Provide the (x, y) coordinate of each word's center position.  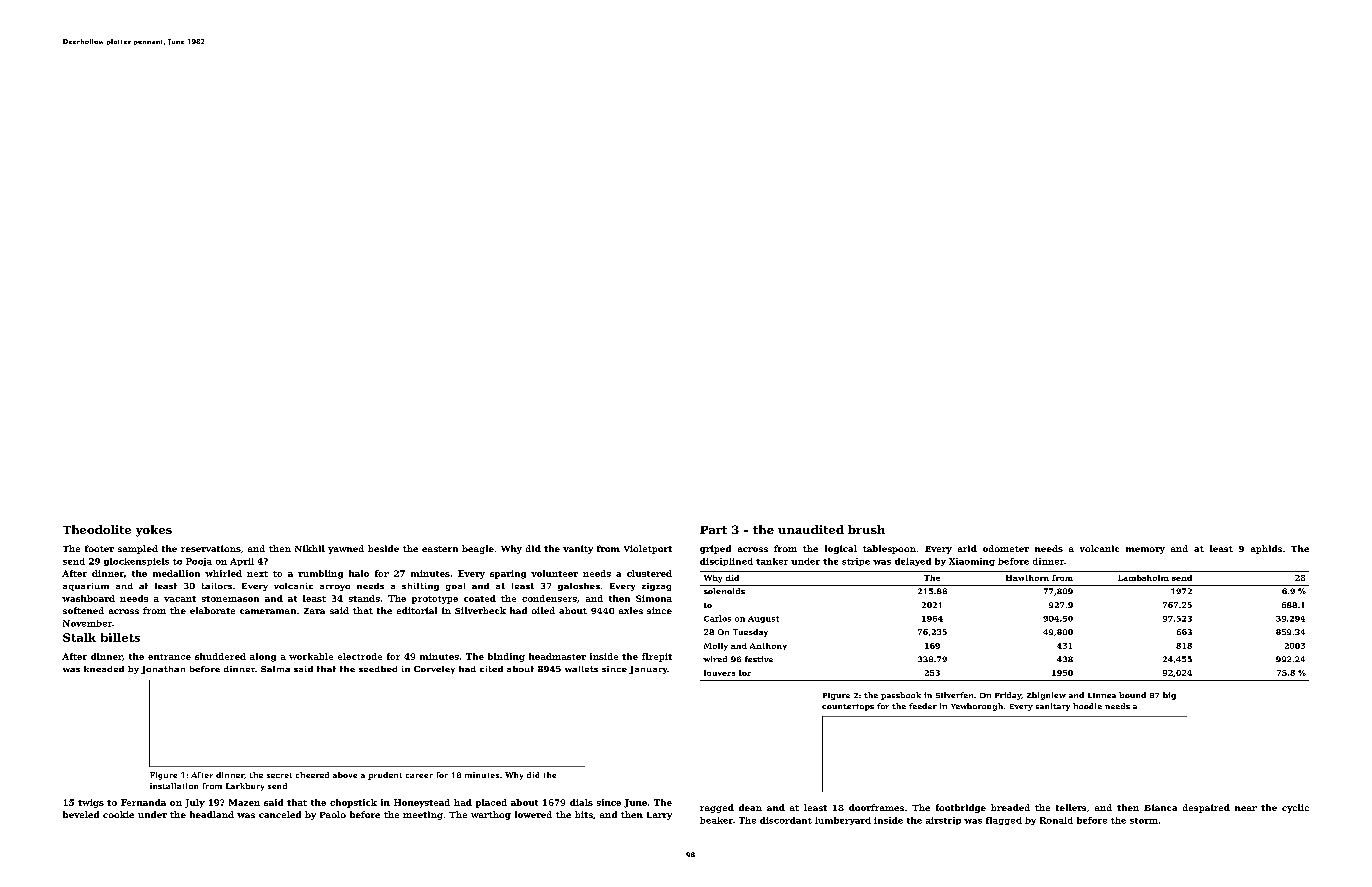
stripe (856, 562)
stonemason (230, 599)
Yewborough (977, 707)
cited (491, 669)
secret (279, 775)
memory (1145, 550)
